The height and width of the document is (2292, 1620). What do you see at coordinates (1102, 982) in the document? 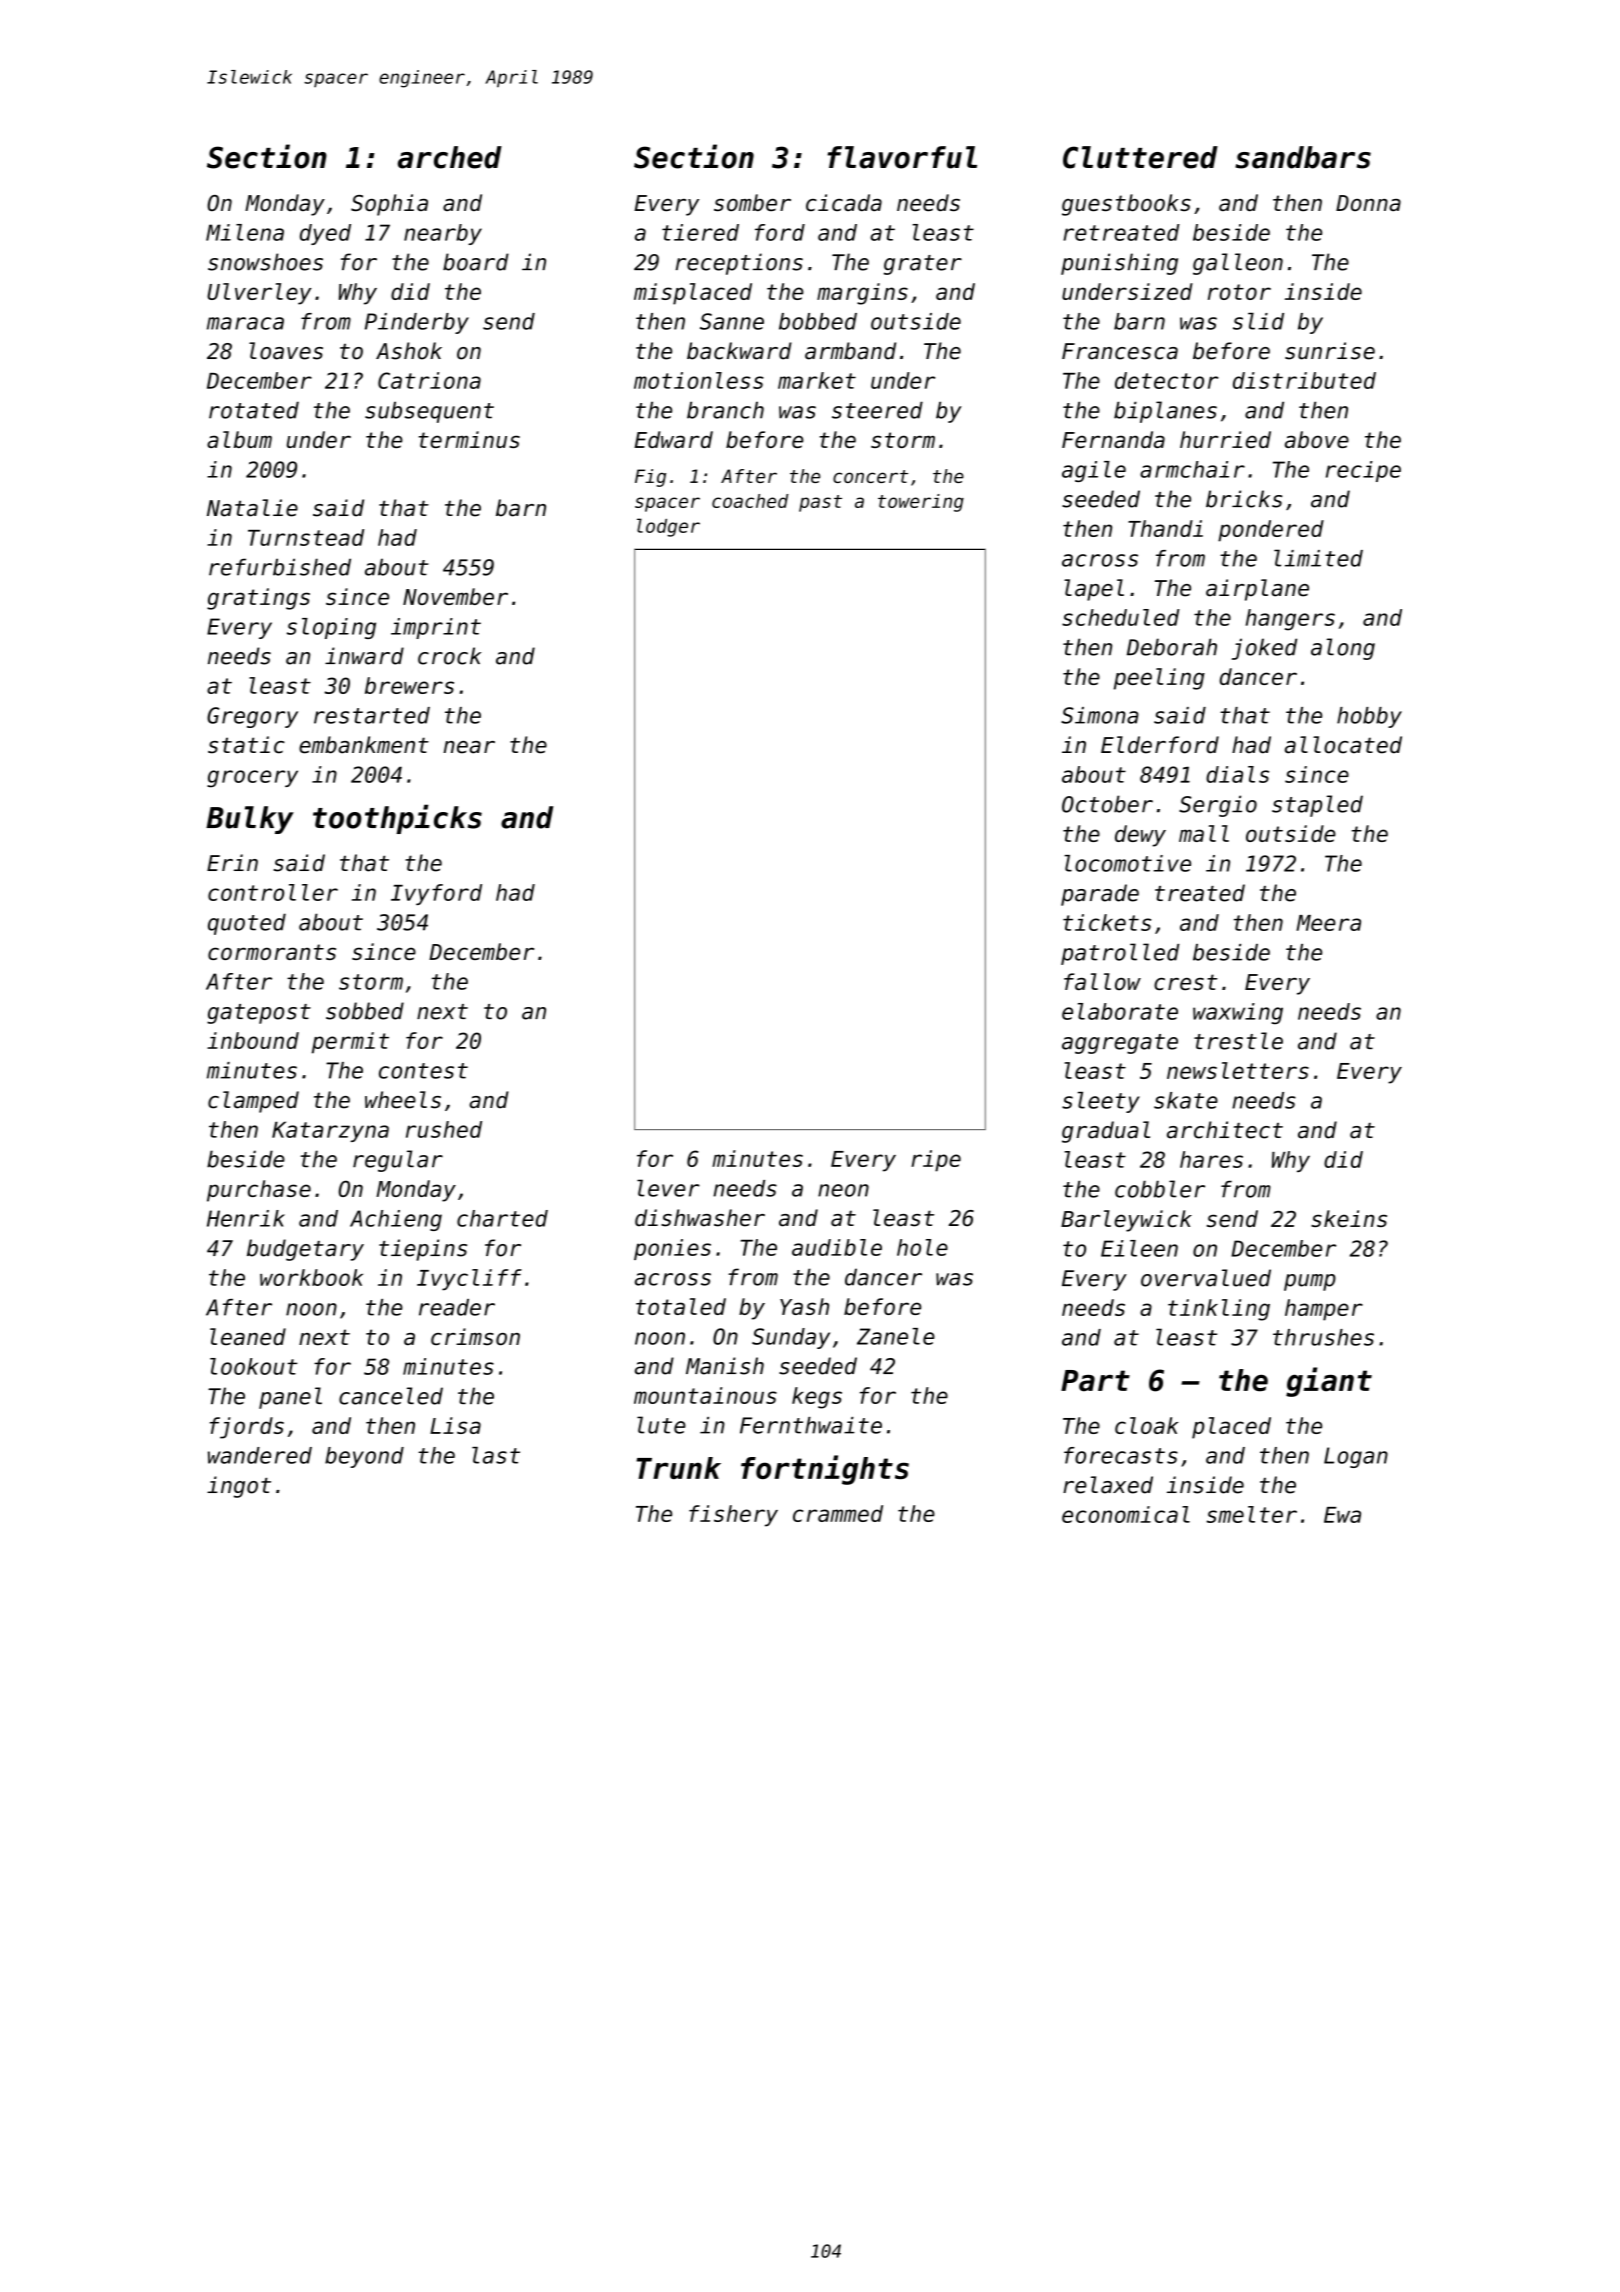
I see `fallow` at bounding box center [1102, 982].
